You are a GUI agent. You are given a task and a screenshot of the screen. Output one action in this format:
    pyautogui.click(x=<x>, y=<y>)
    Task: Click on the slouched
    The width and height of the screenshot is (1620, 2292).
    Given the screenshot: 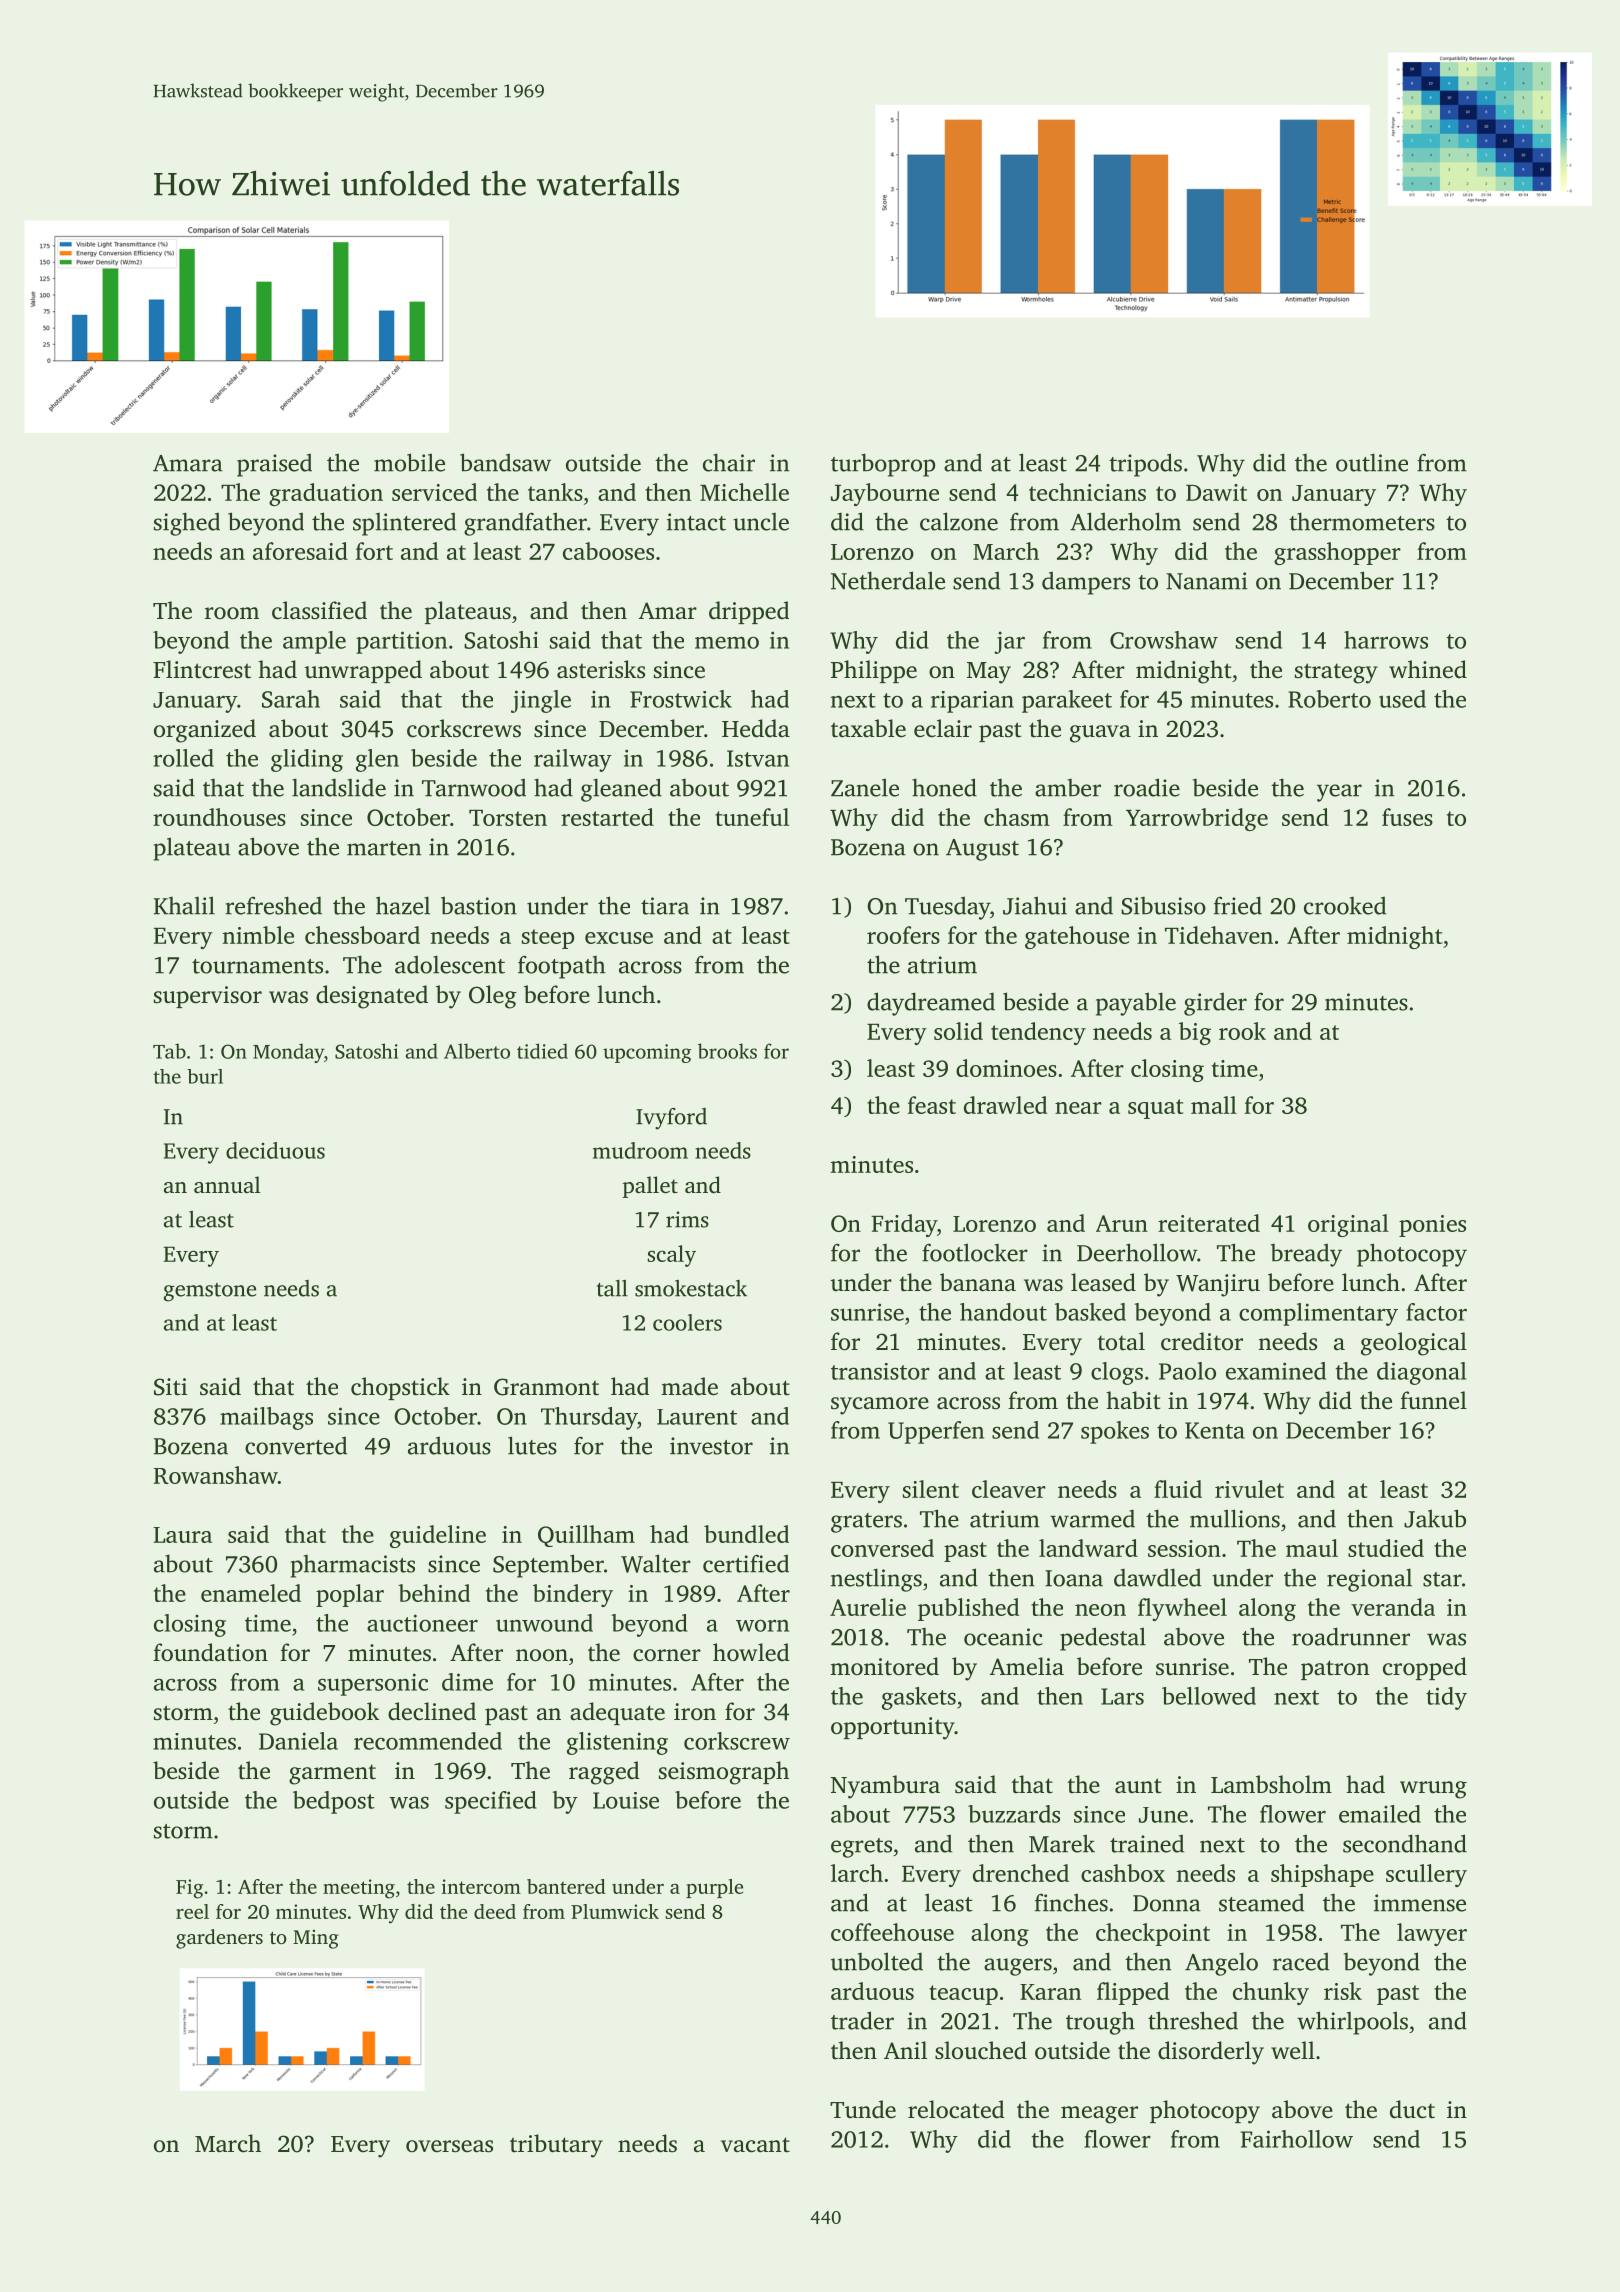 What is the action you would take?
    pyautogui.click(x=981, y=2050)
